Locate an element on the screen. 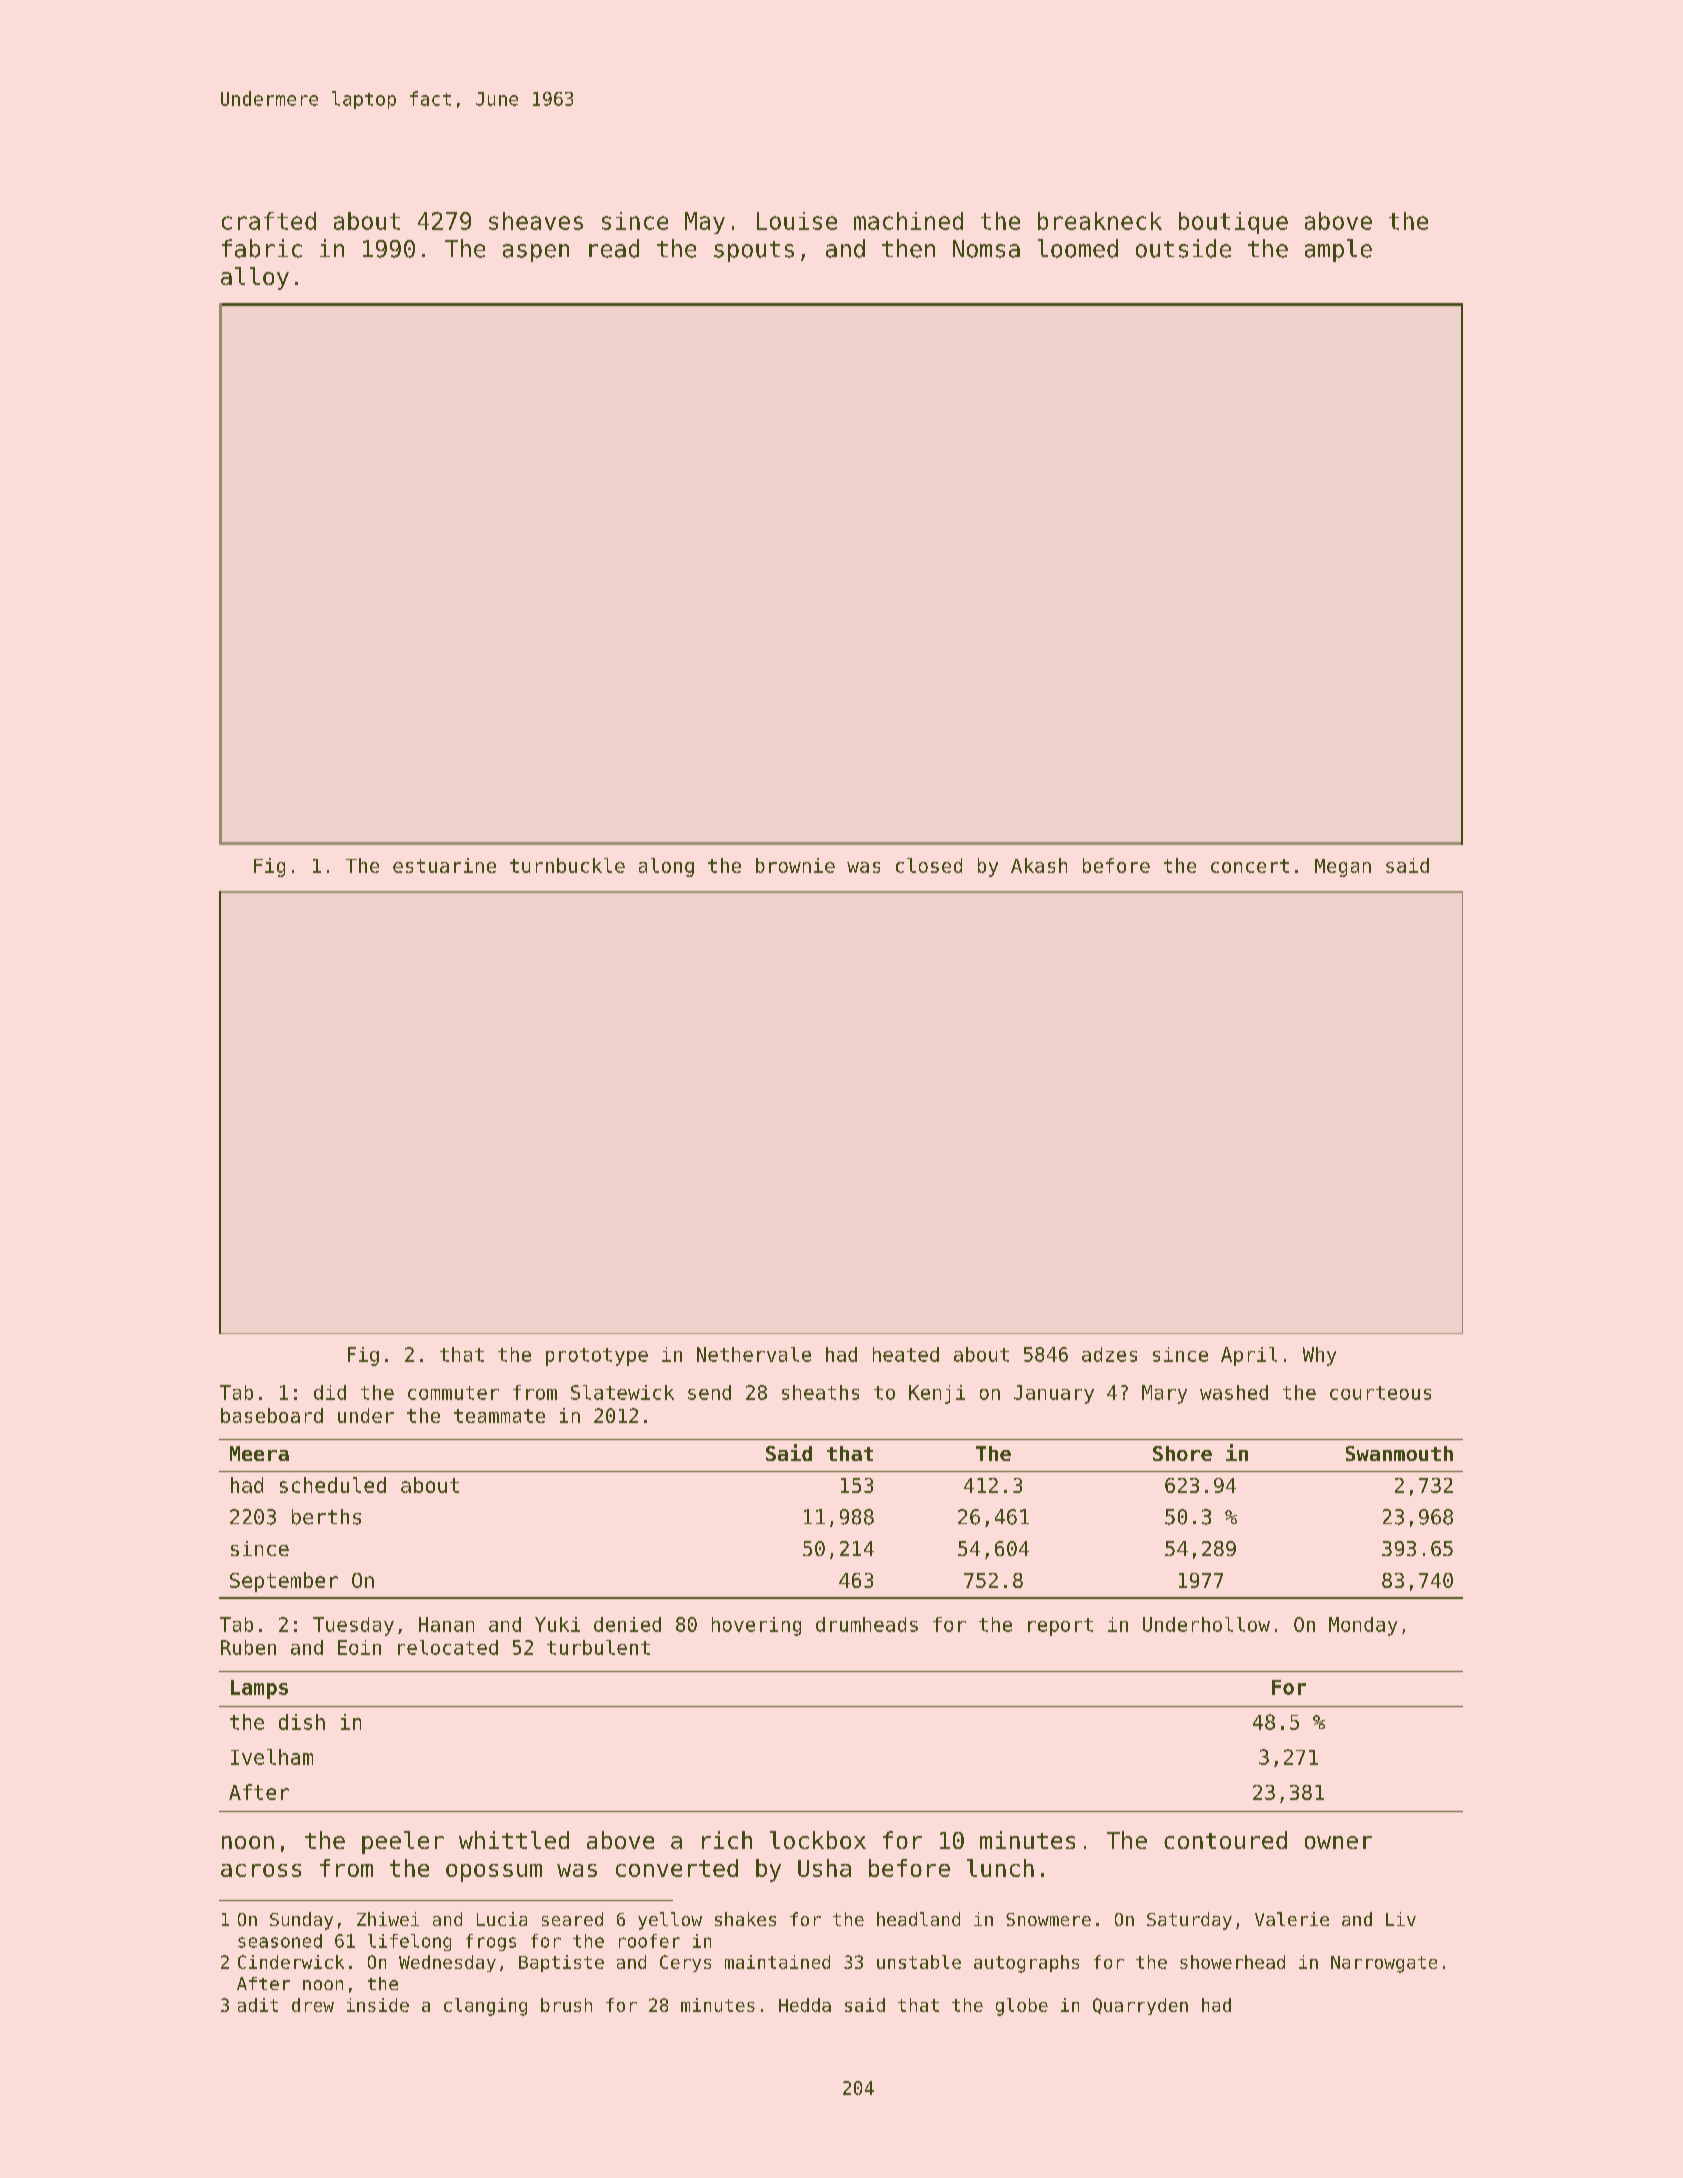 This screenshot has width=1683, height=2178. did is located at coordinates (330, 1392).
